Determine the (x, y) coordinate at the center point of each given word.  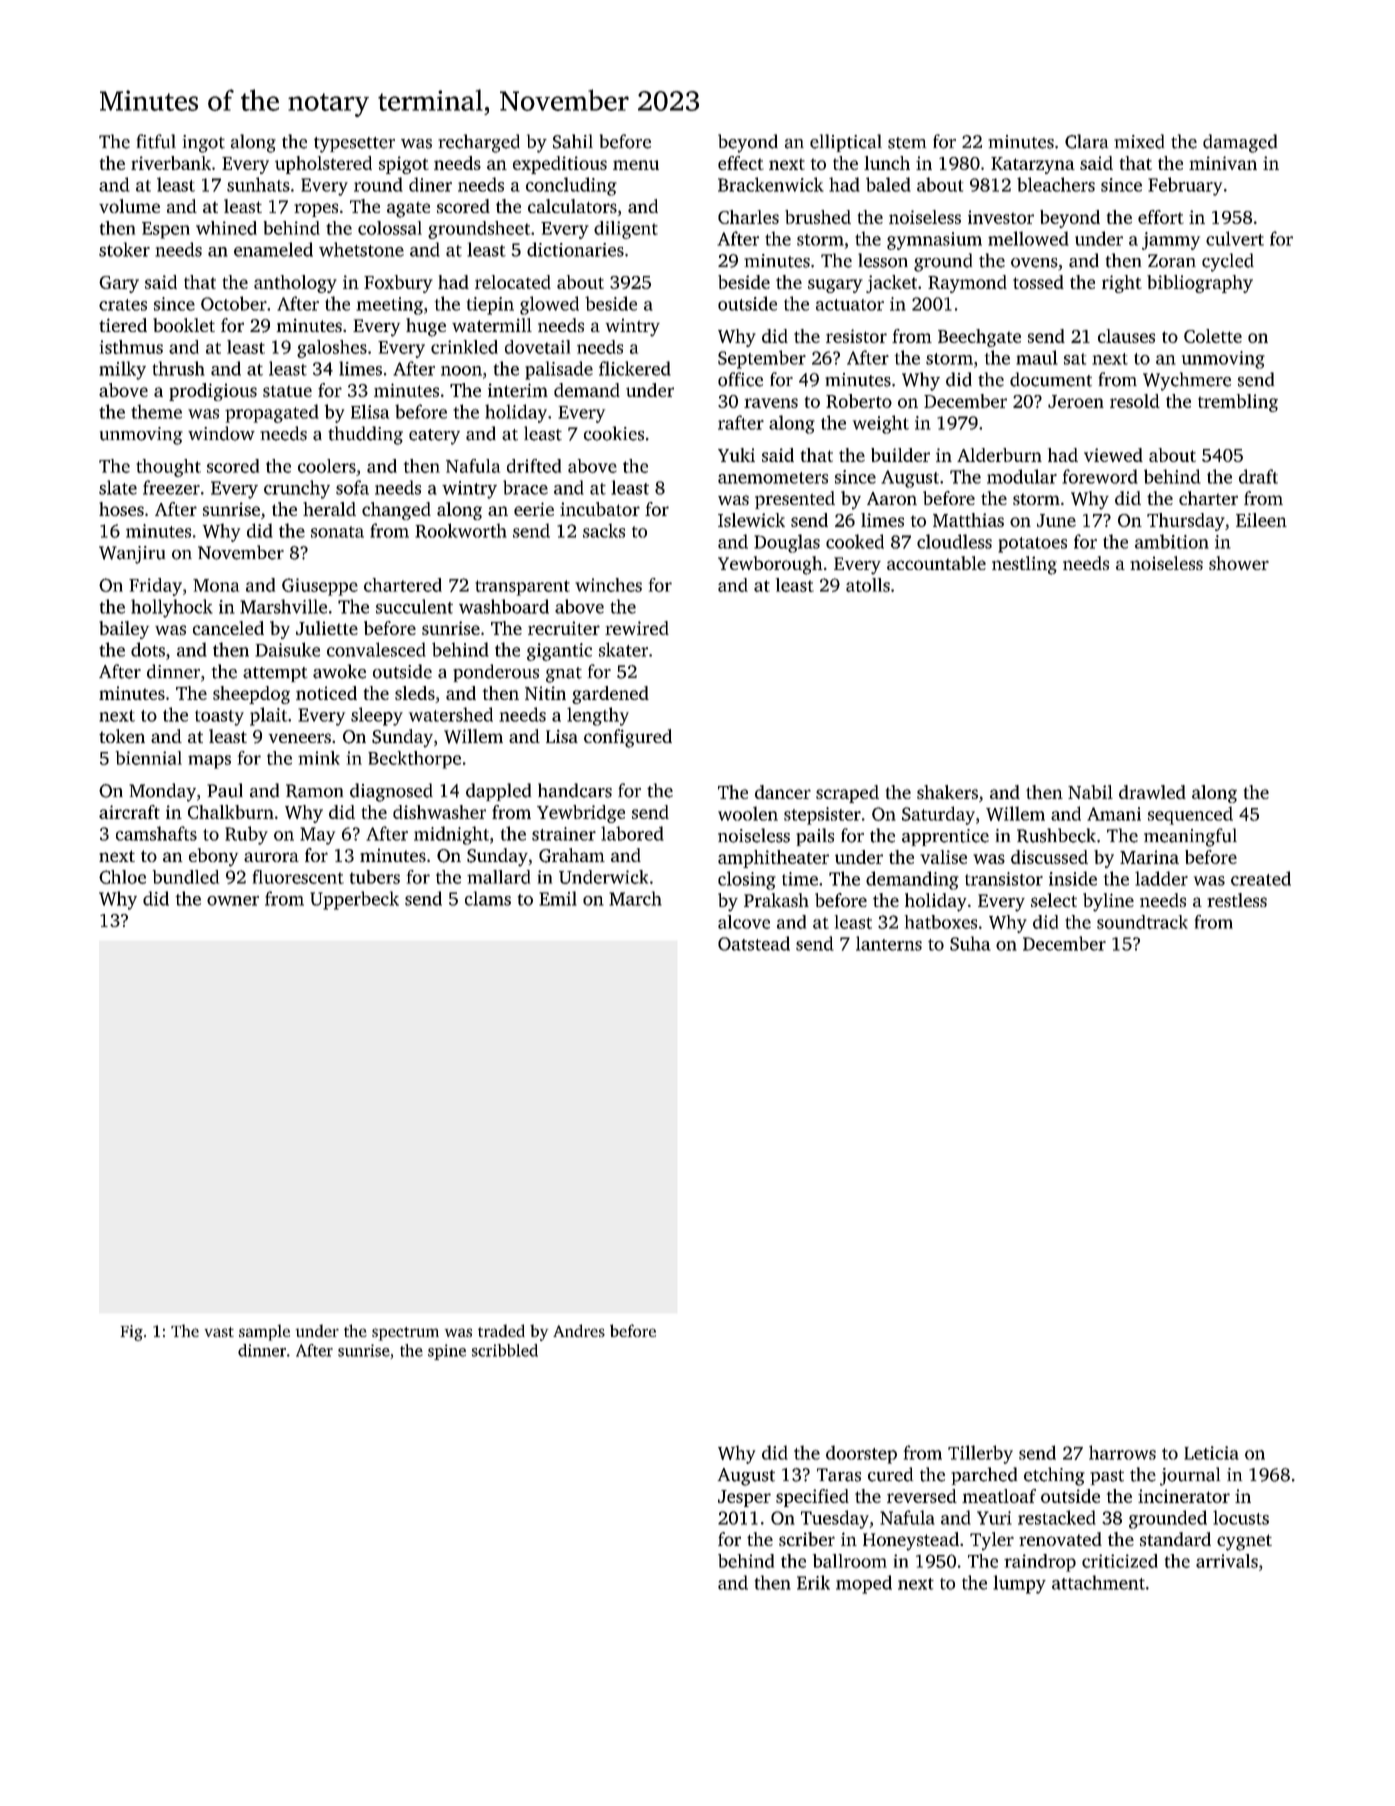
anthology (295, 284)
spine (447, 1352)
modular (1022, 476)
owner (233, 901)
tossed (1038, 282)
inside (1073, 878)
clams (488, 898)
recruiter (564, 628)
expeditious (560, 165)
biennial (149, 758)
